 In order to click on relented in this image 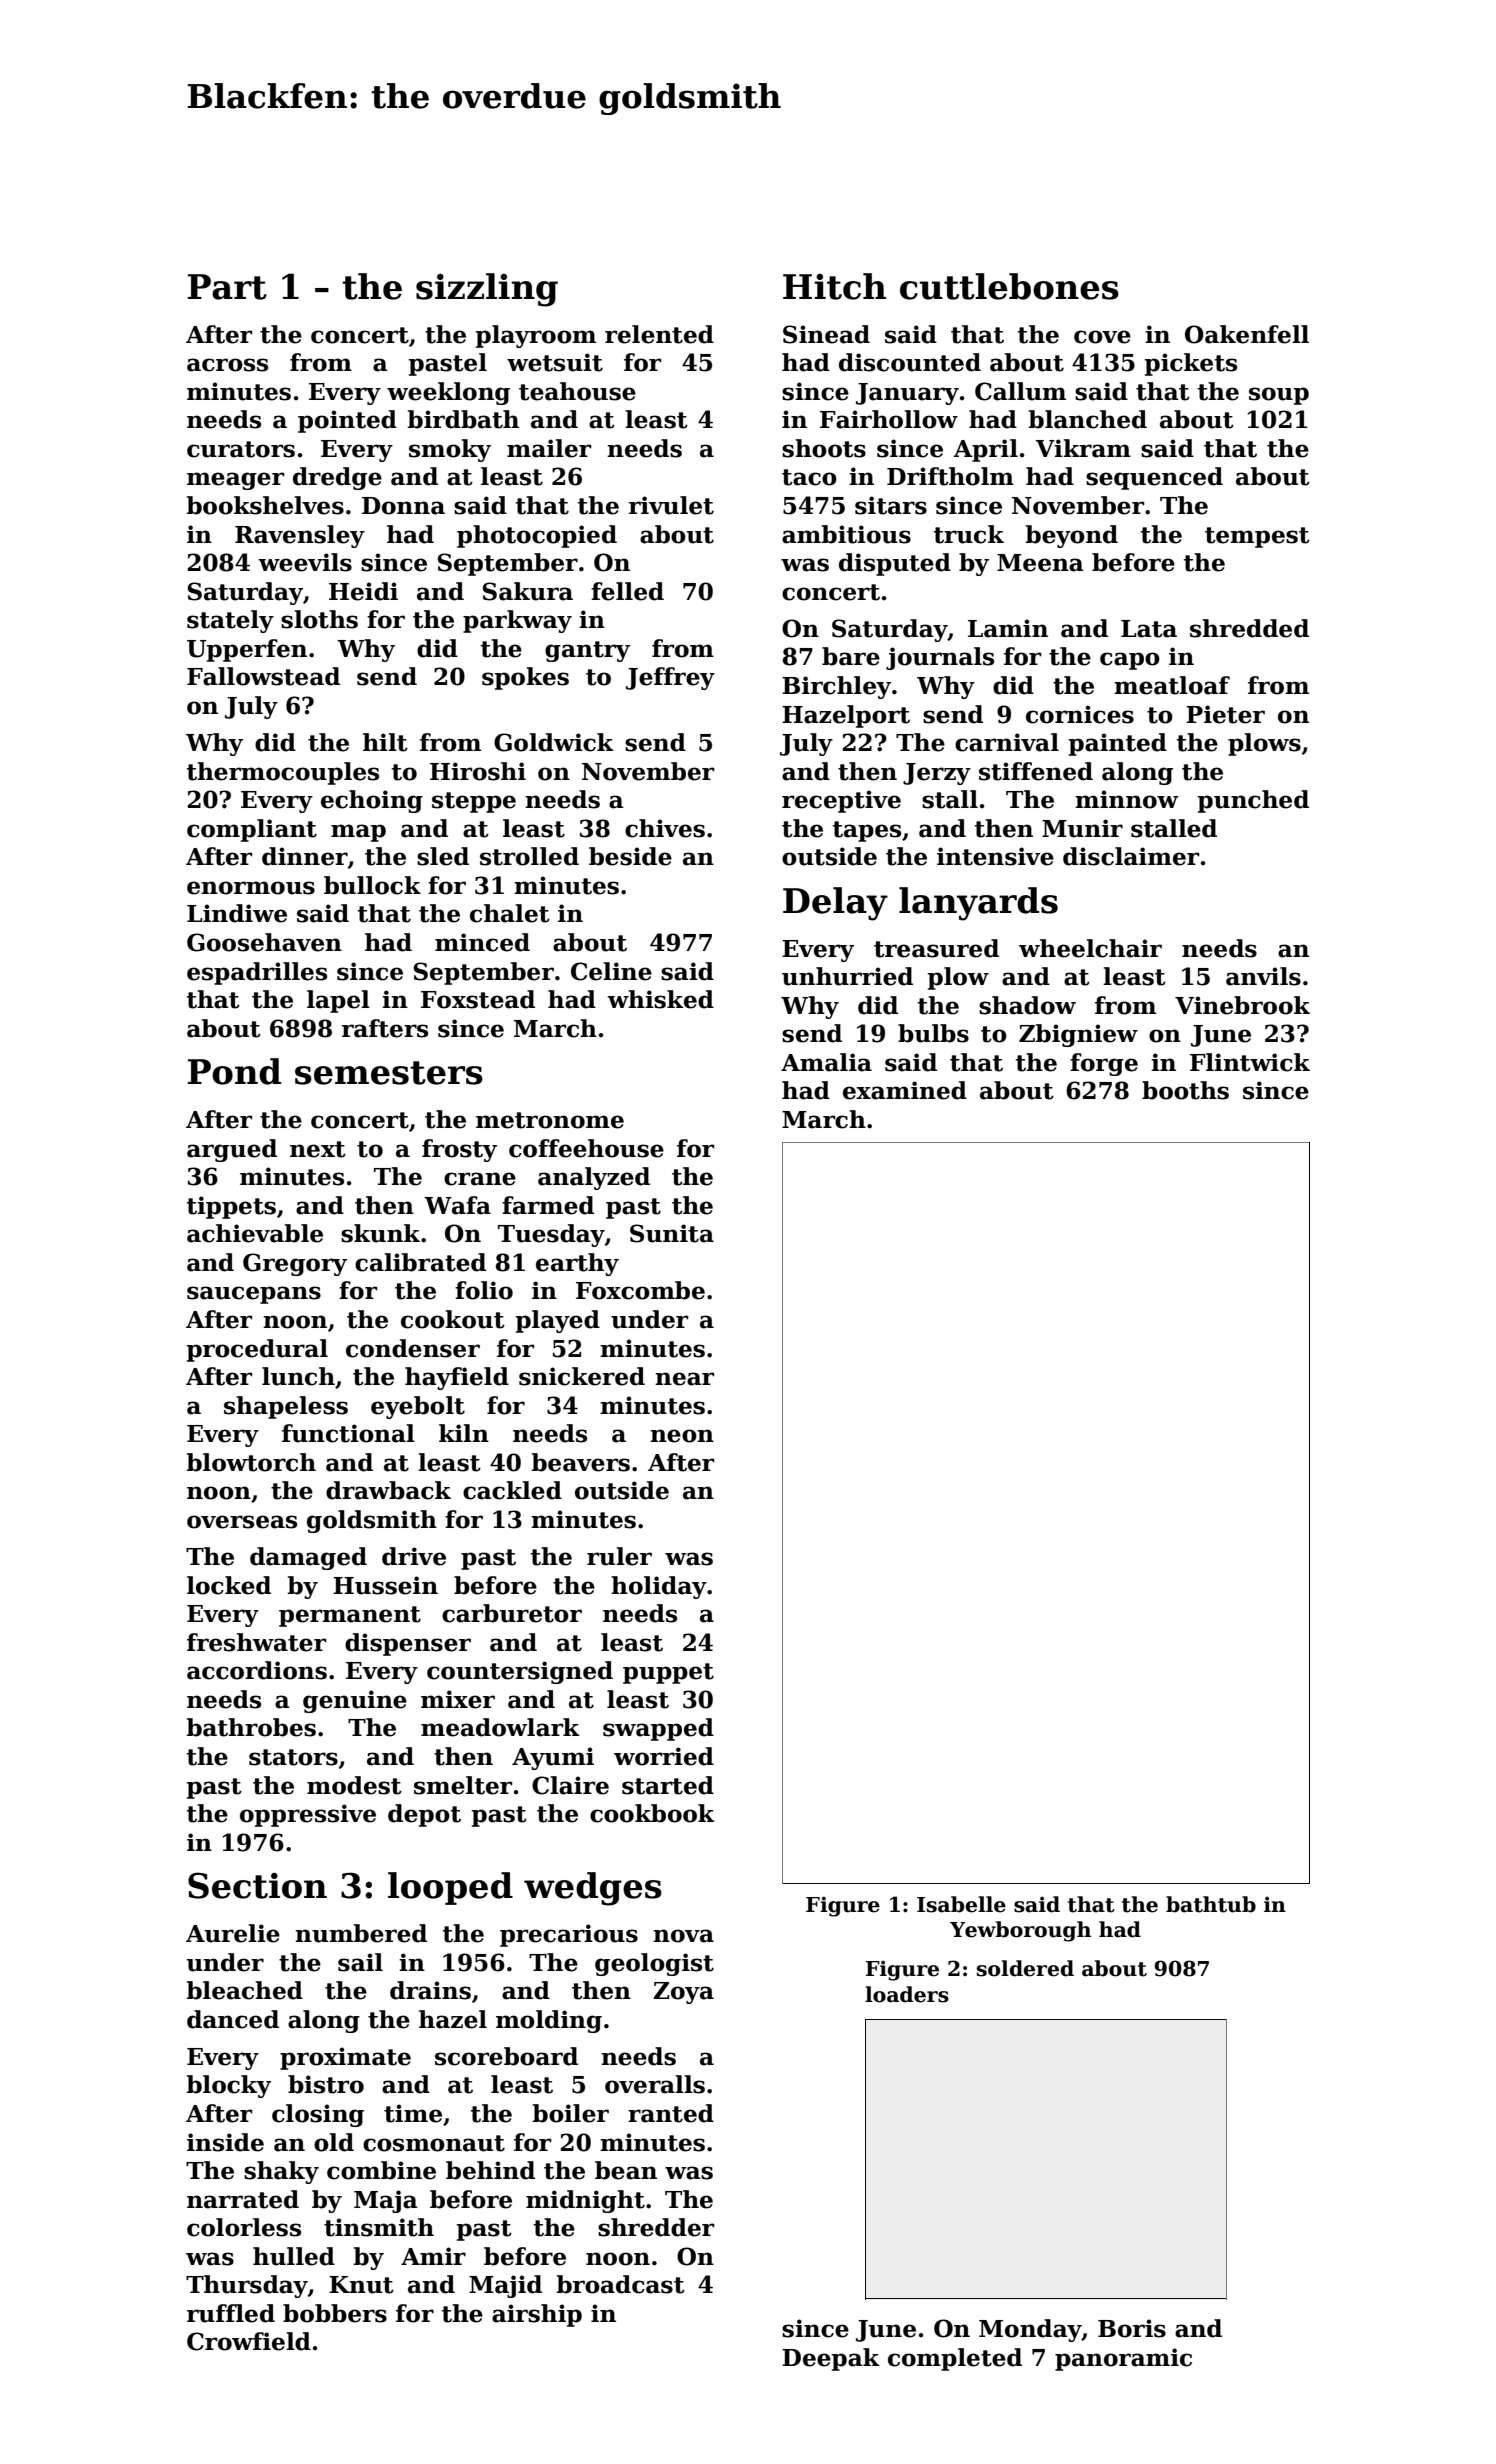, I will do `click(659, 334)`.
